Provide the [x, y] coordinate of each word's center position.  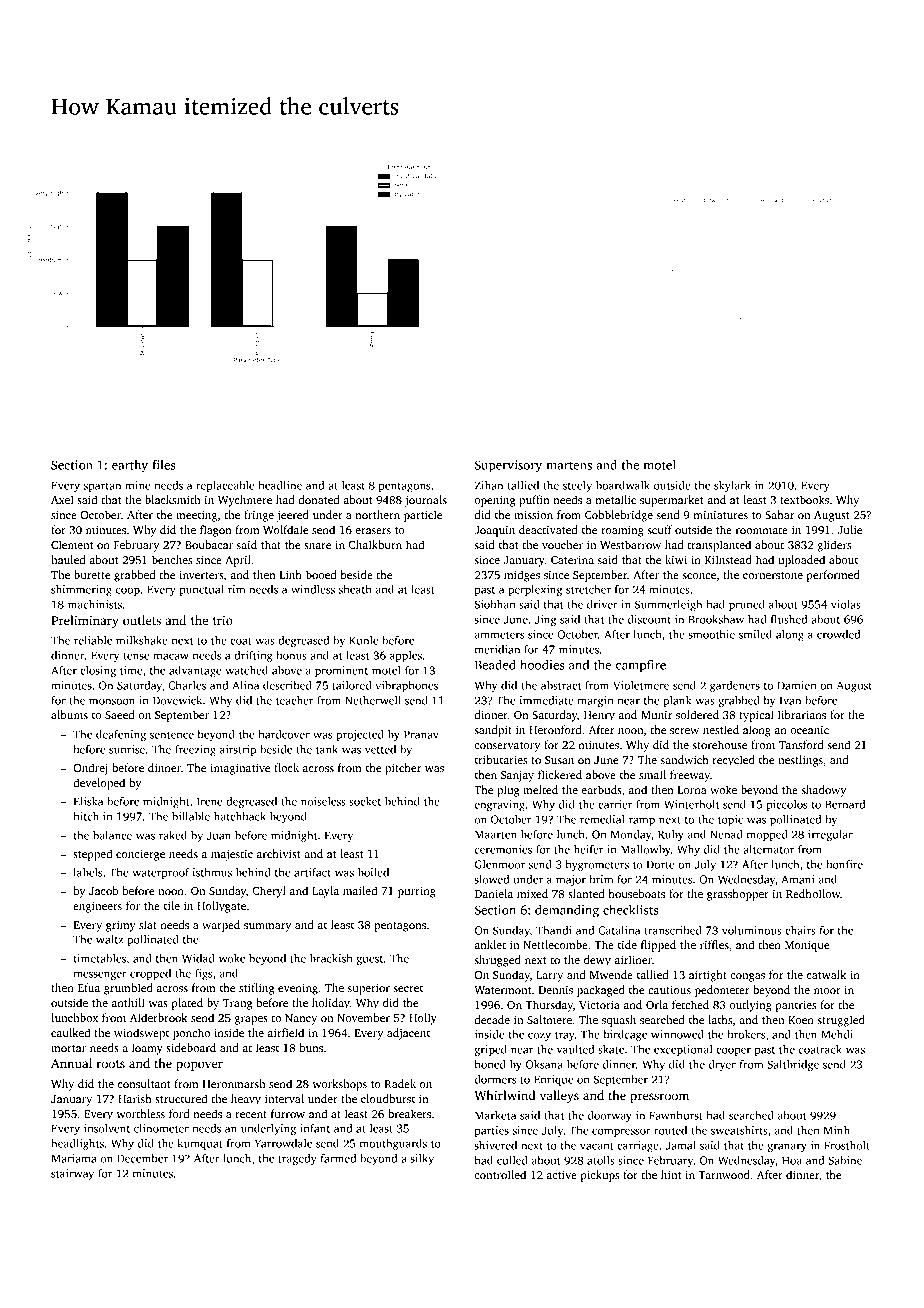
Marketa [495, 1115]
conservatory [507, 747]
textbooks [804, 499]
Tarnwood [724, 1174]
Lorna [692, 790]
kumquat [200, 1144]
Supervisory [508, 466]
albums [69, 714]
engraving [499, 805]
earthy [130, 466]
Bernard [845, 804]
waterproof [161, 873]
